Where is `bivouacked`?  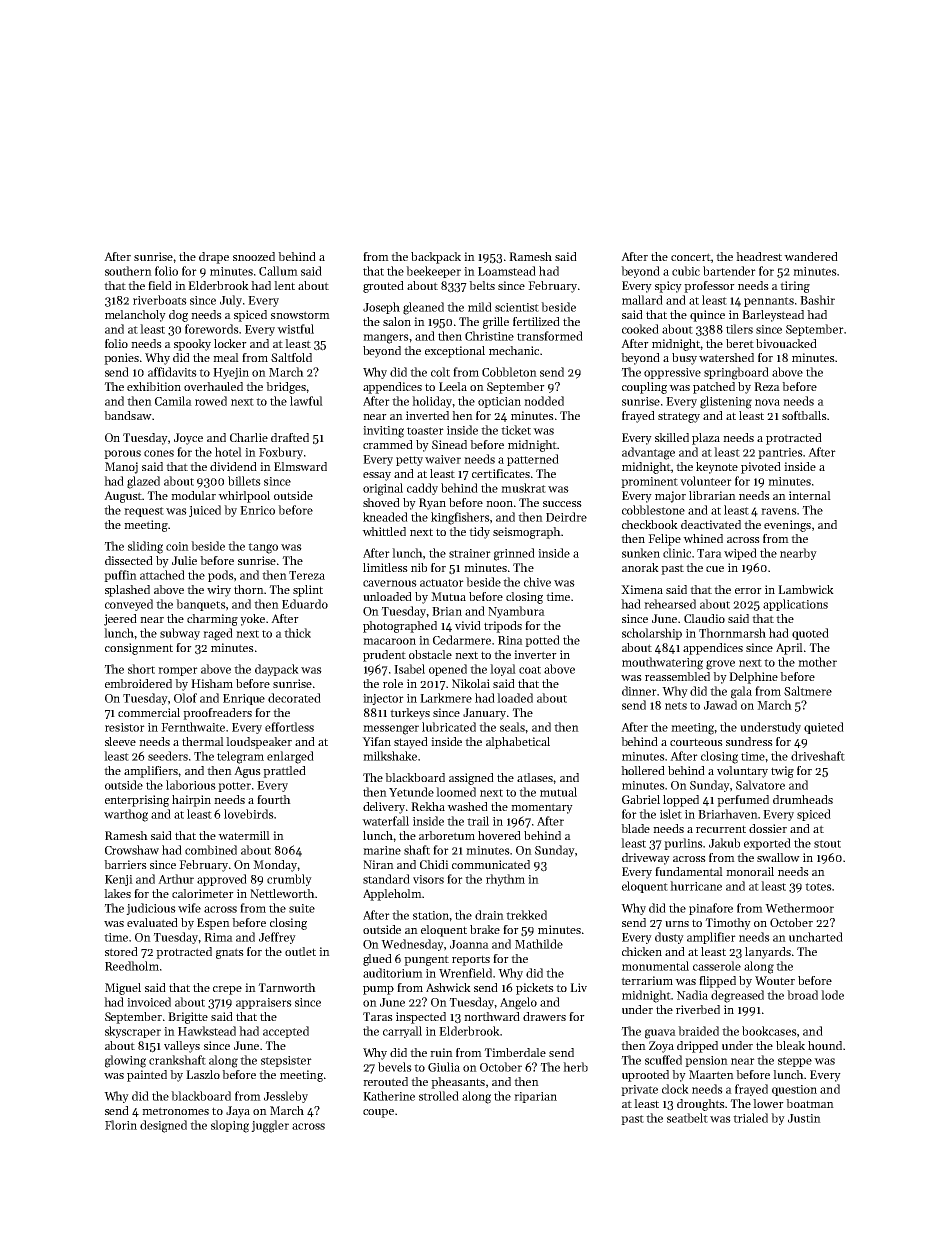 bivouacked is located at coordinates (786, 343).
